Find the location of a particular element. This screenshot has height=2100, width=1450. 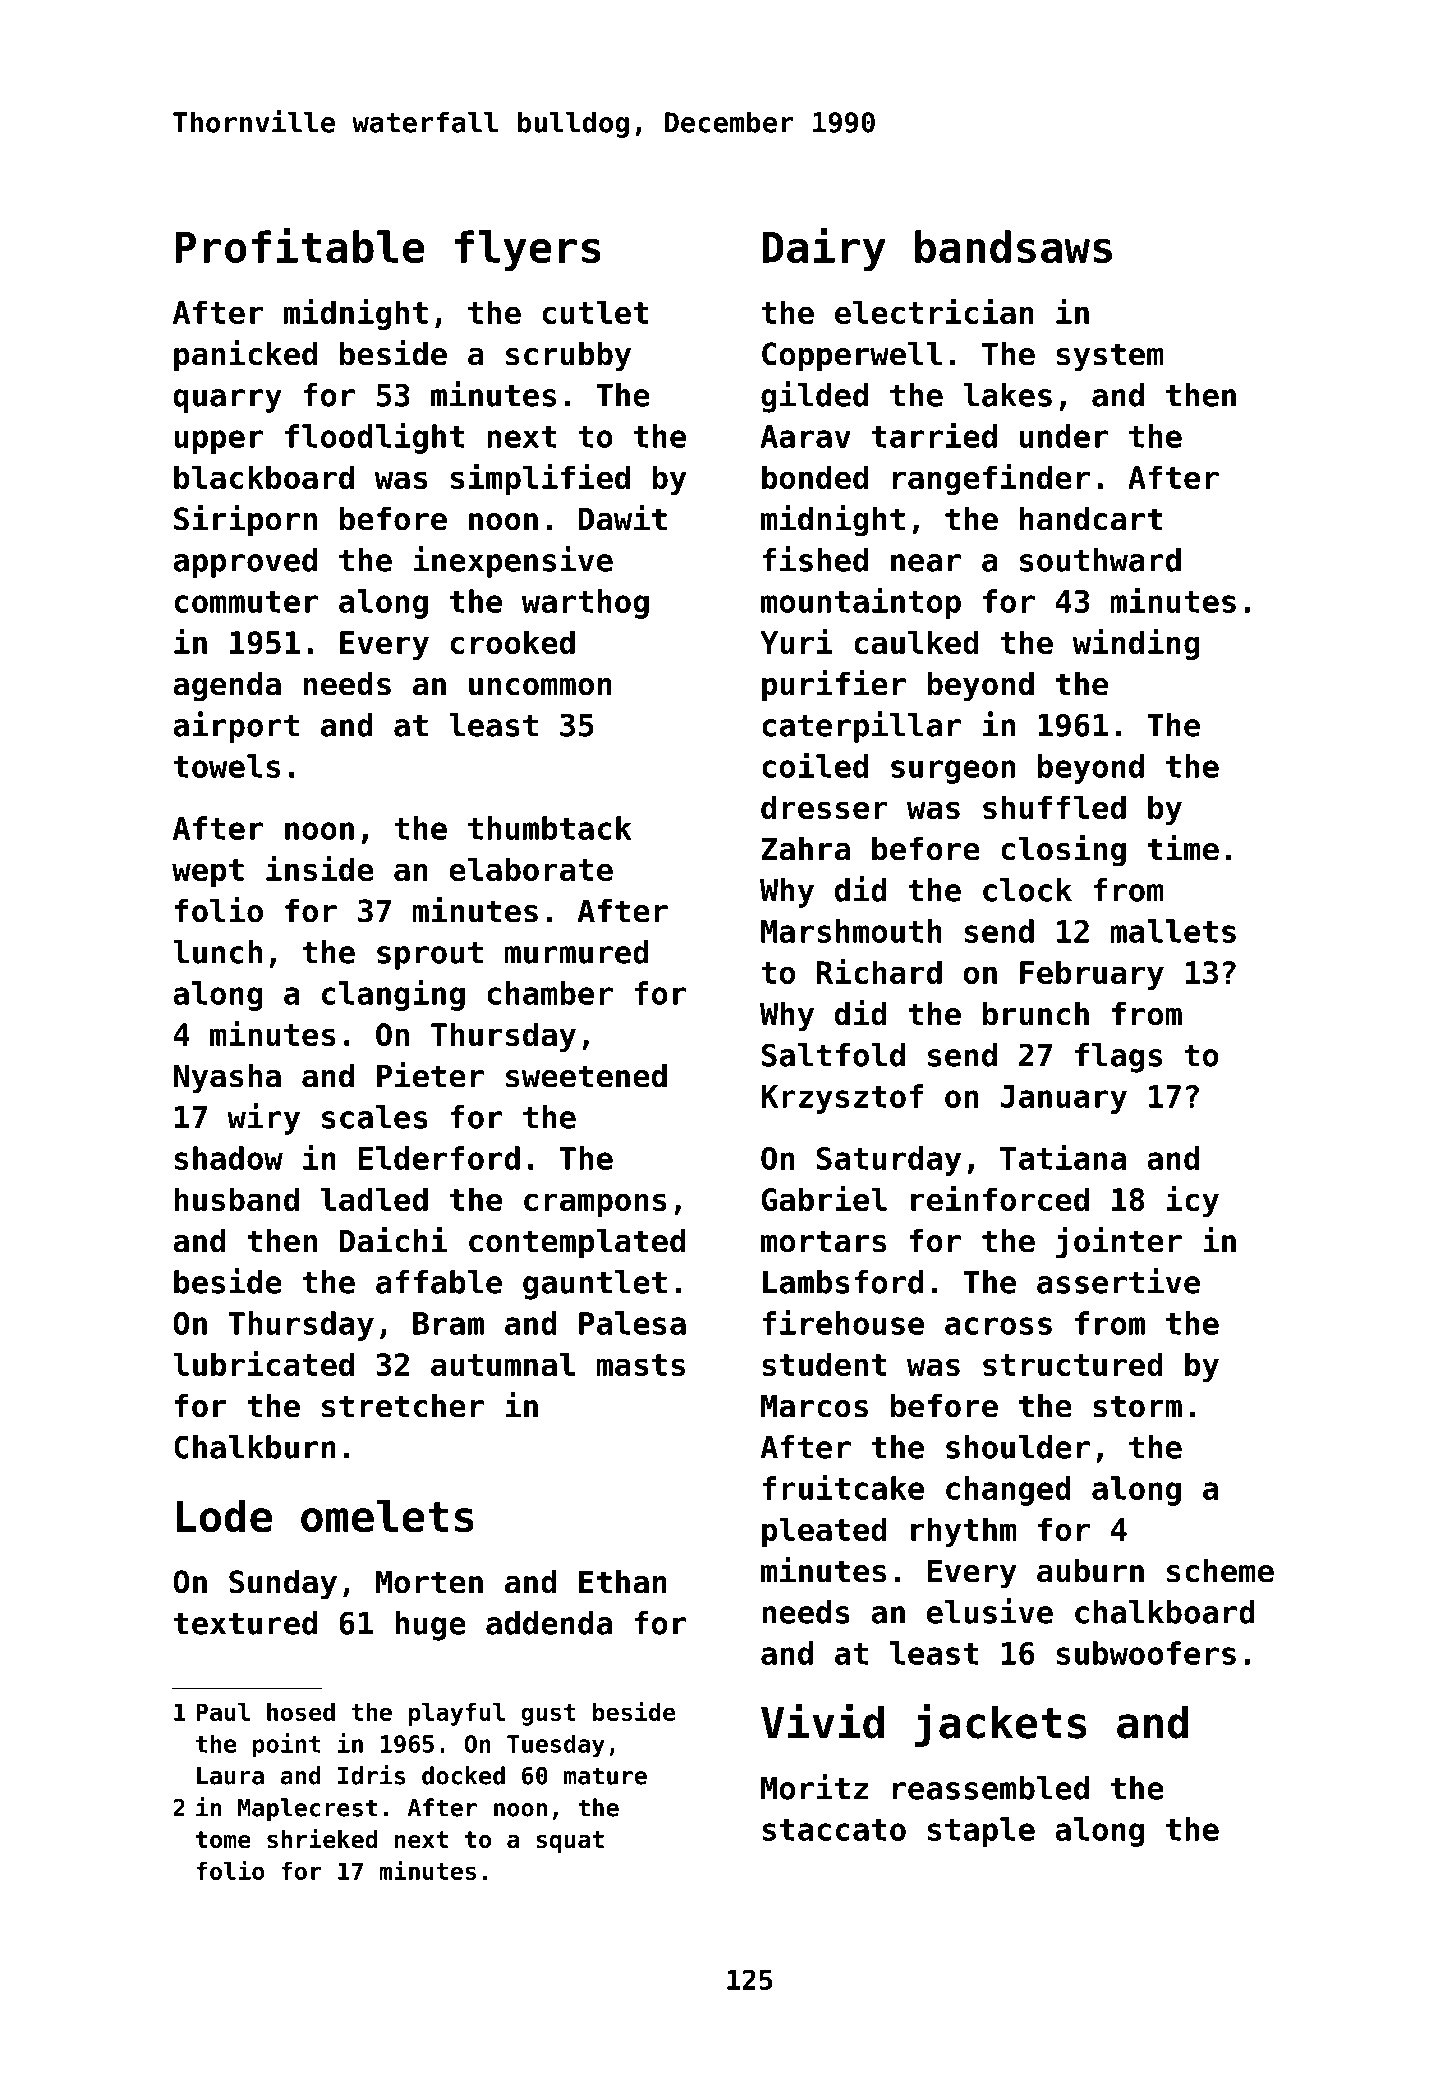

fished is located at coordinates (815, 559).
